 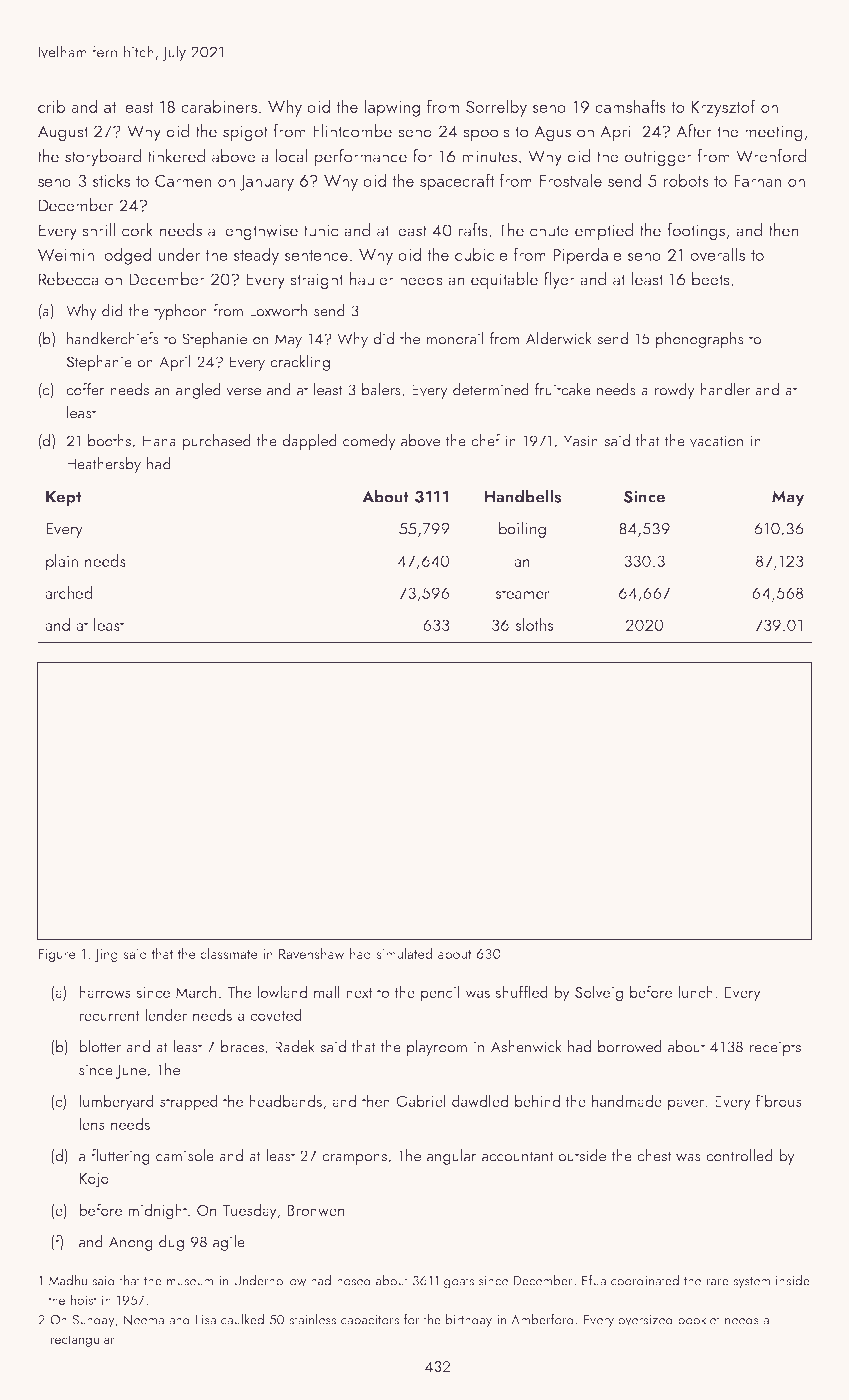 What do you see at coordinates (69, 592) in the screenshot?
I see `arched` at bounding box center [69, 592].
